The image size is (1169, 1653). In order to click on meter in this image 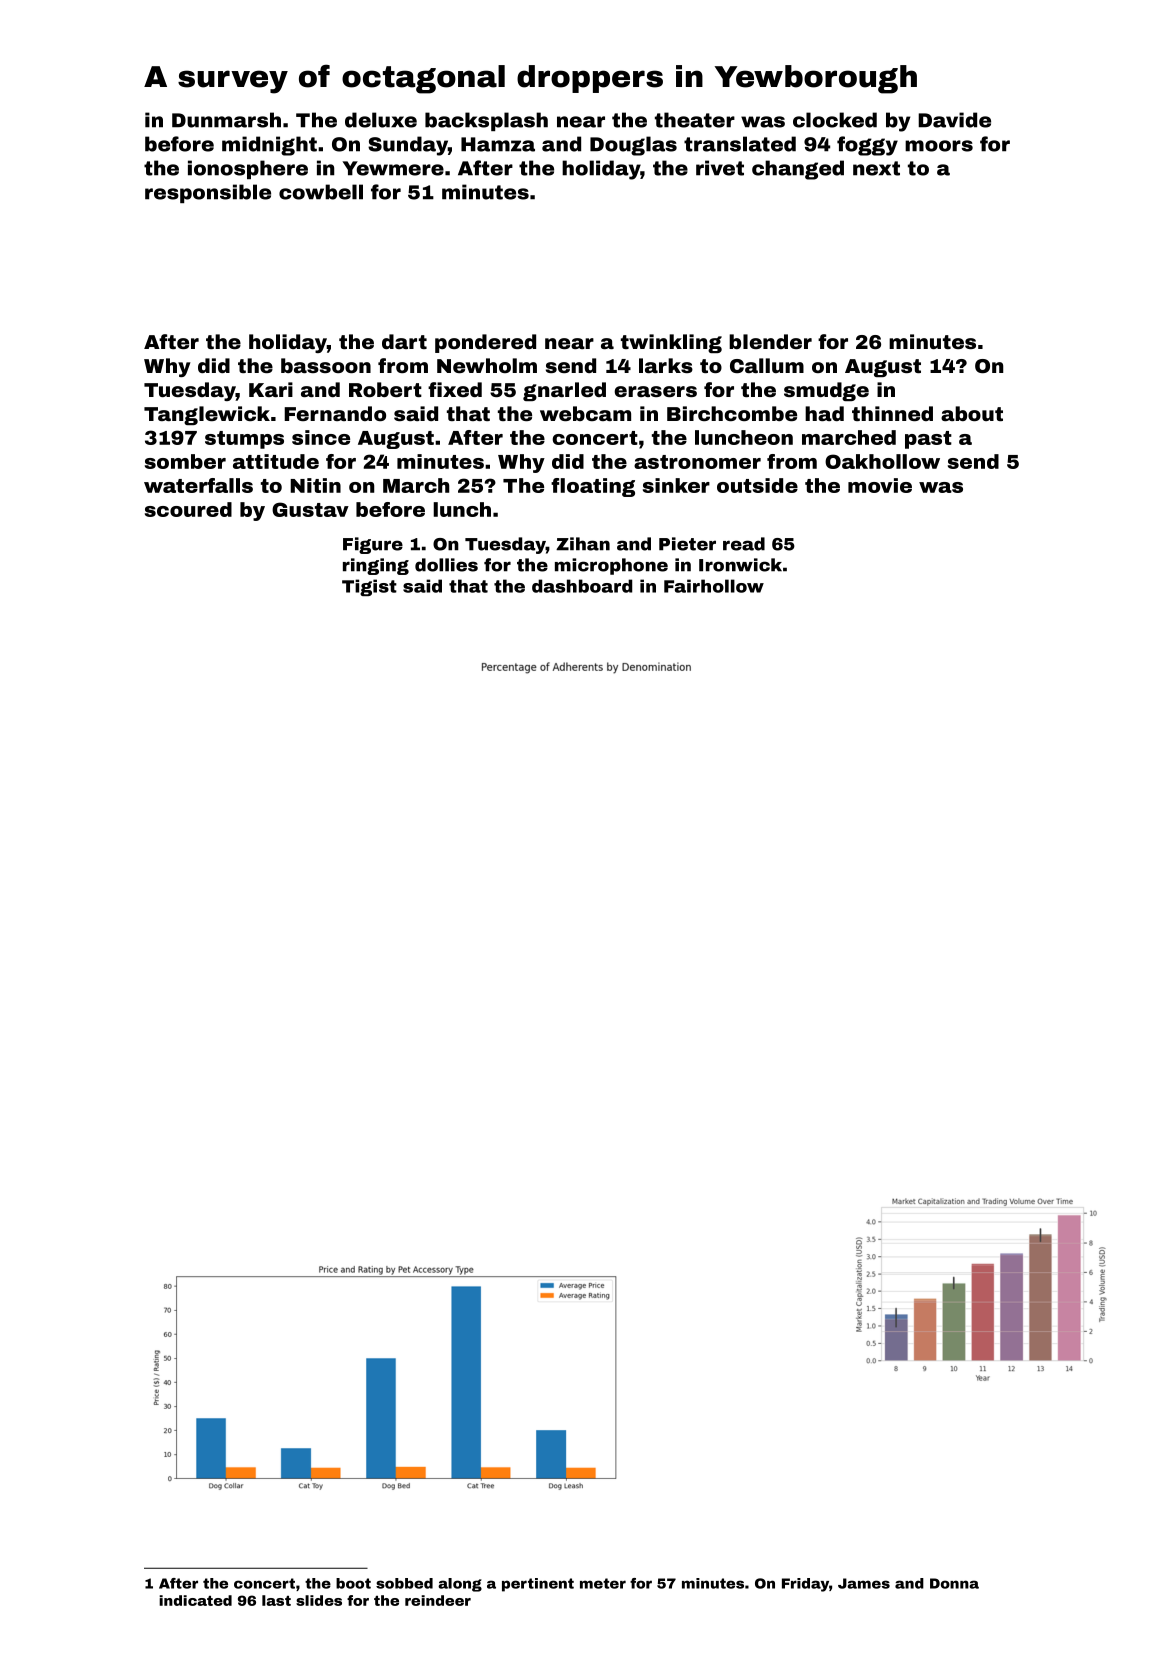, I will do `click(603, 1583)`.
